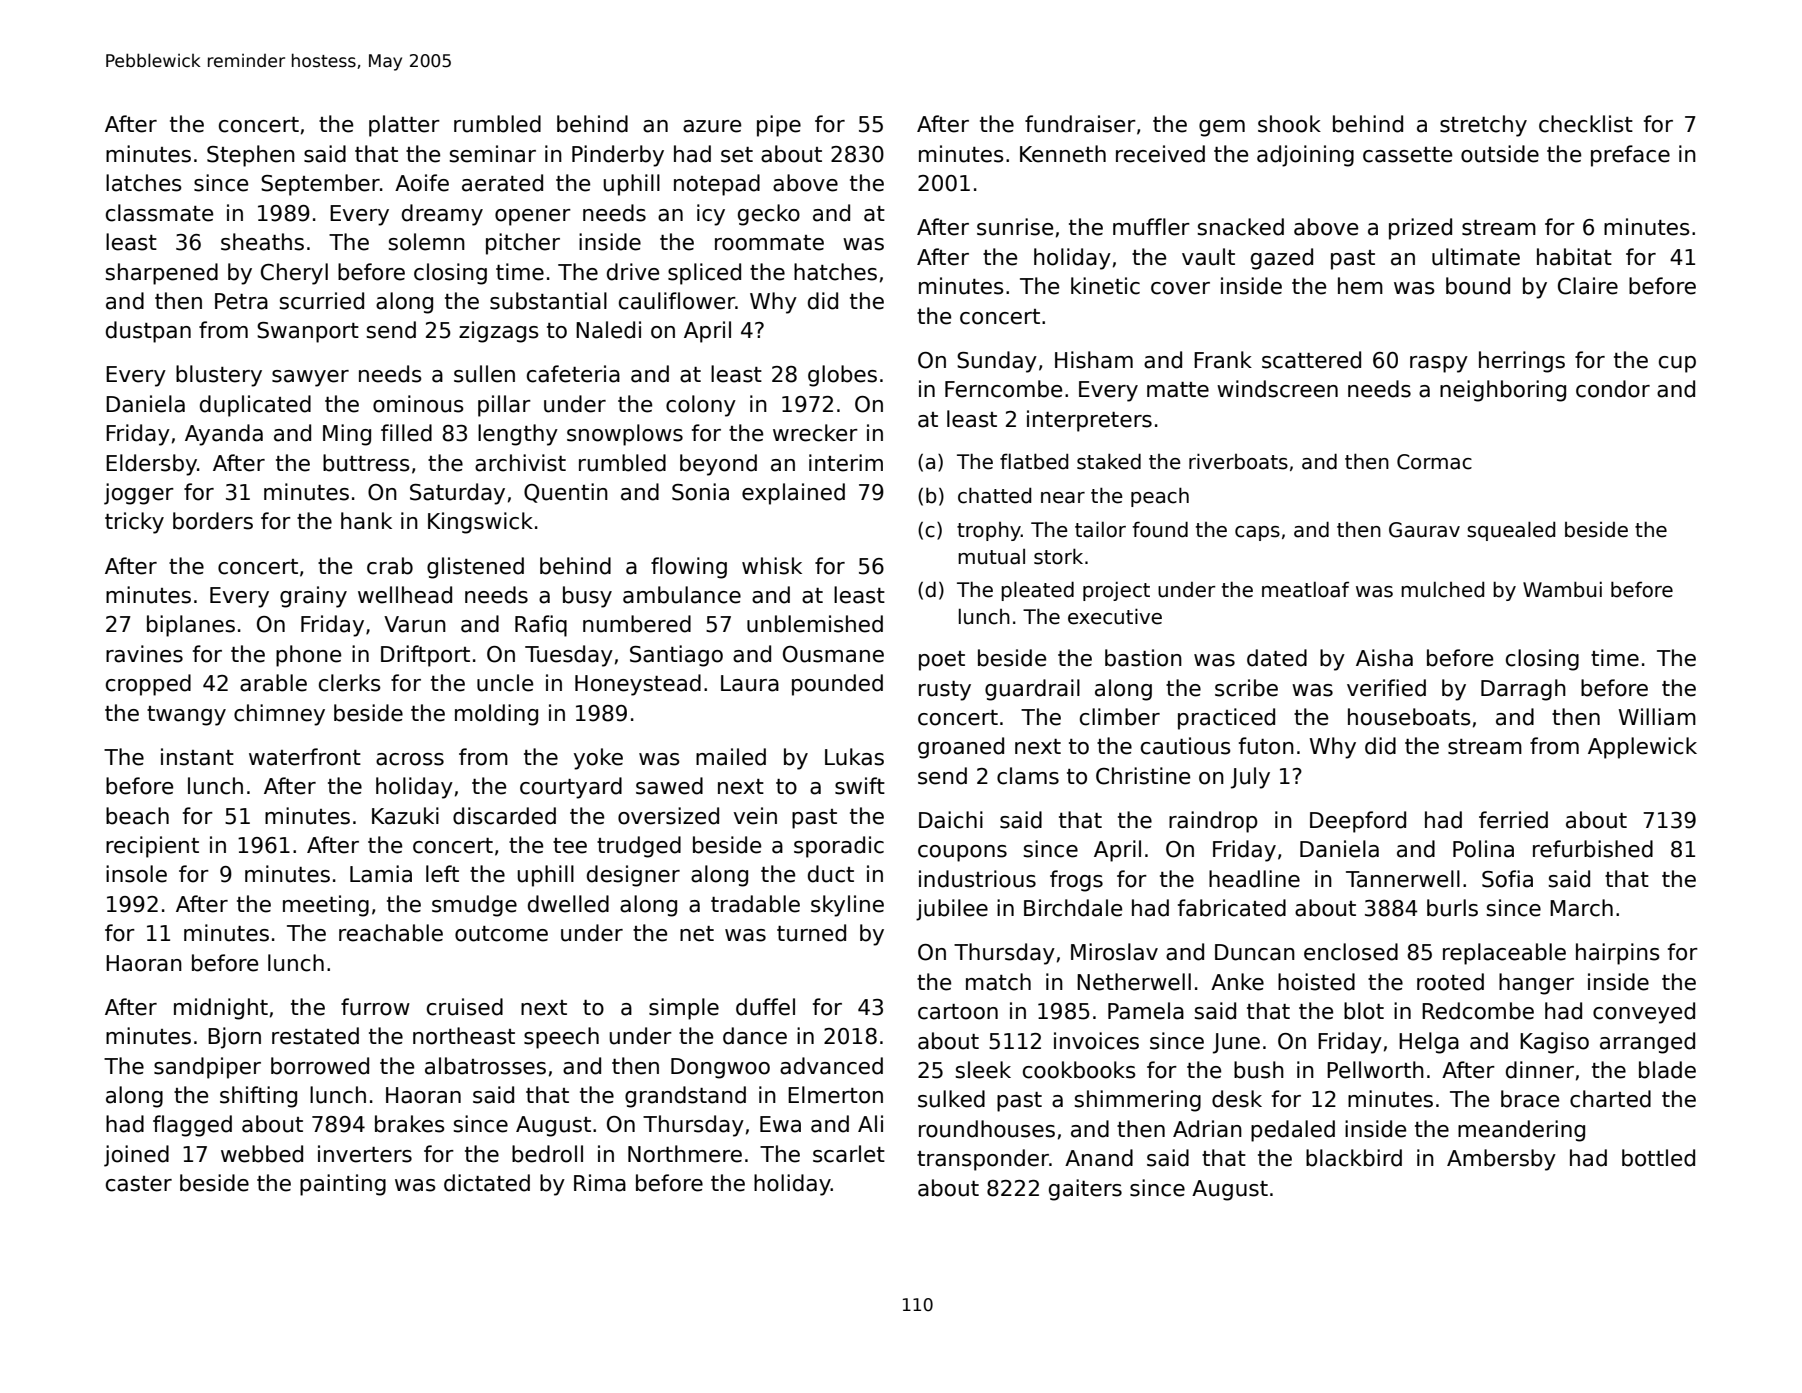  What do you see at coordinates (192, 1126) in the document?
I see `flagged` at bounding box center [192, 1126].
